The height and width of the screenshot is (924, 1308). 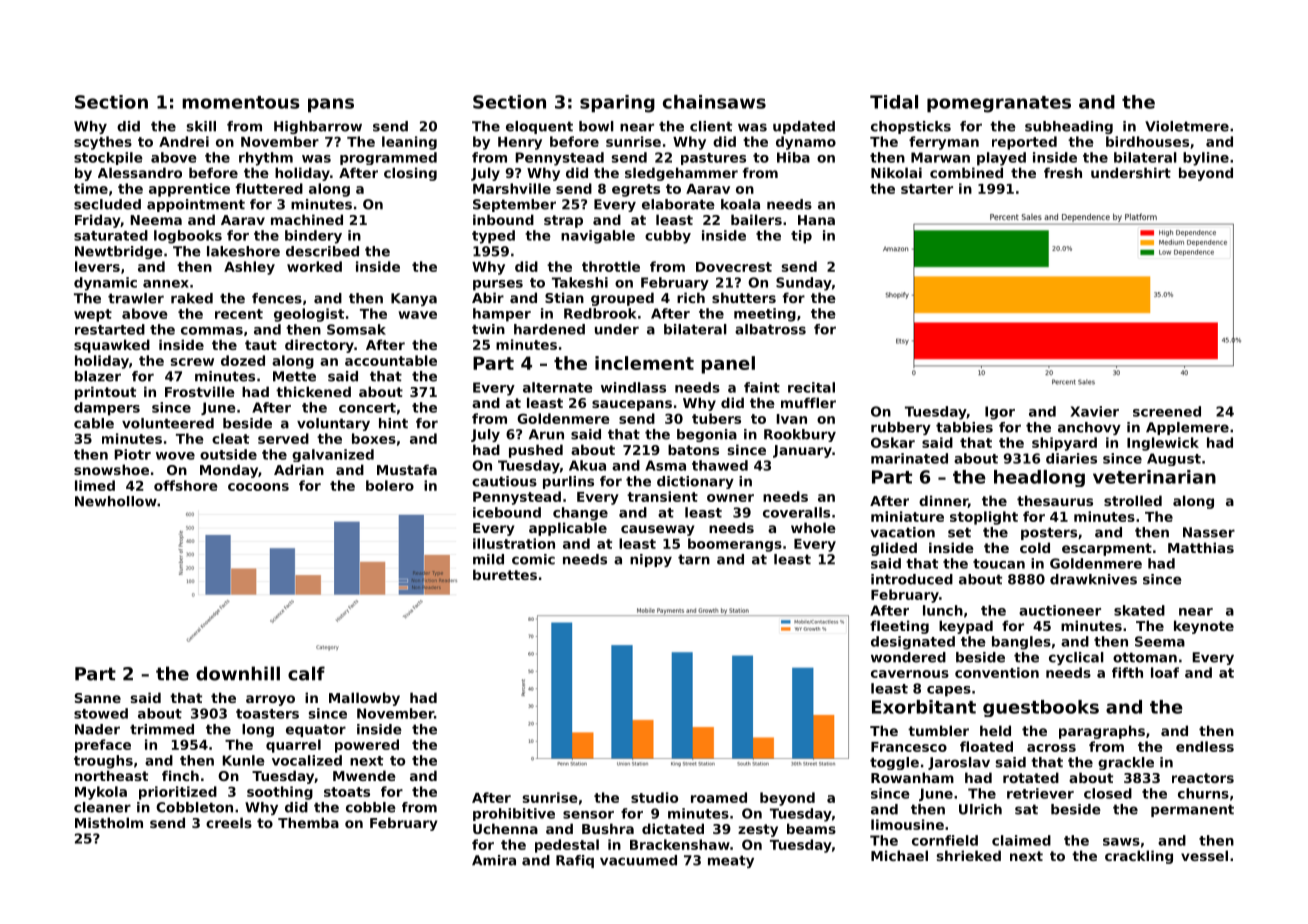 What do you see at coordinates (770, 329) in the screenshot?
I see `albatross` at bounding box center [770, 329].
